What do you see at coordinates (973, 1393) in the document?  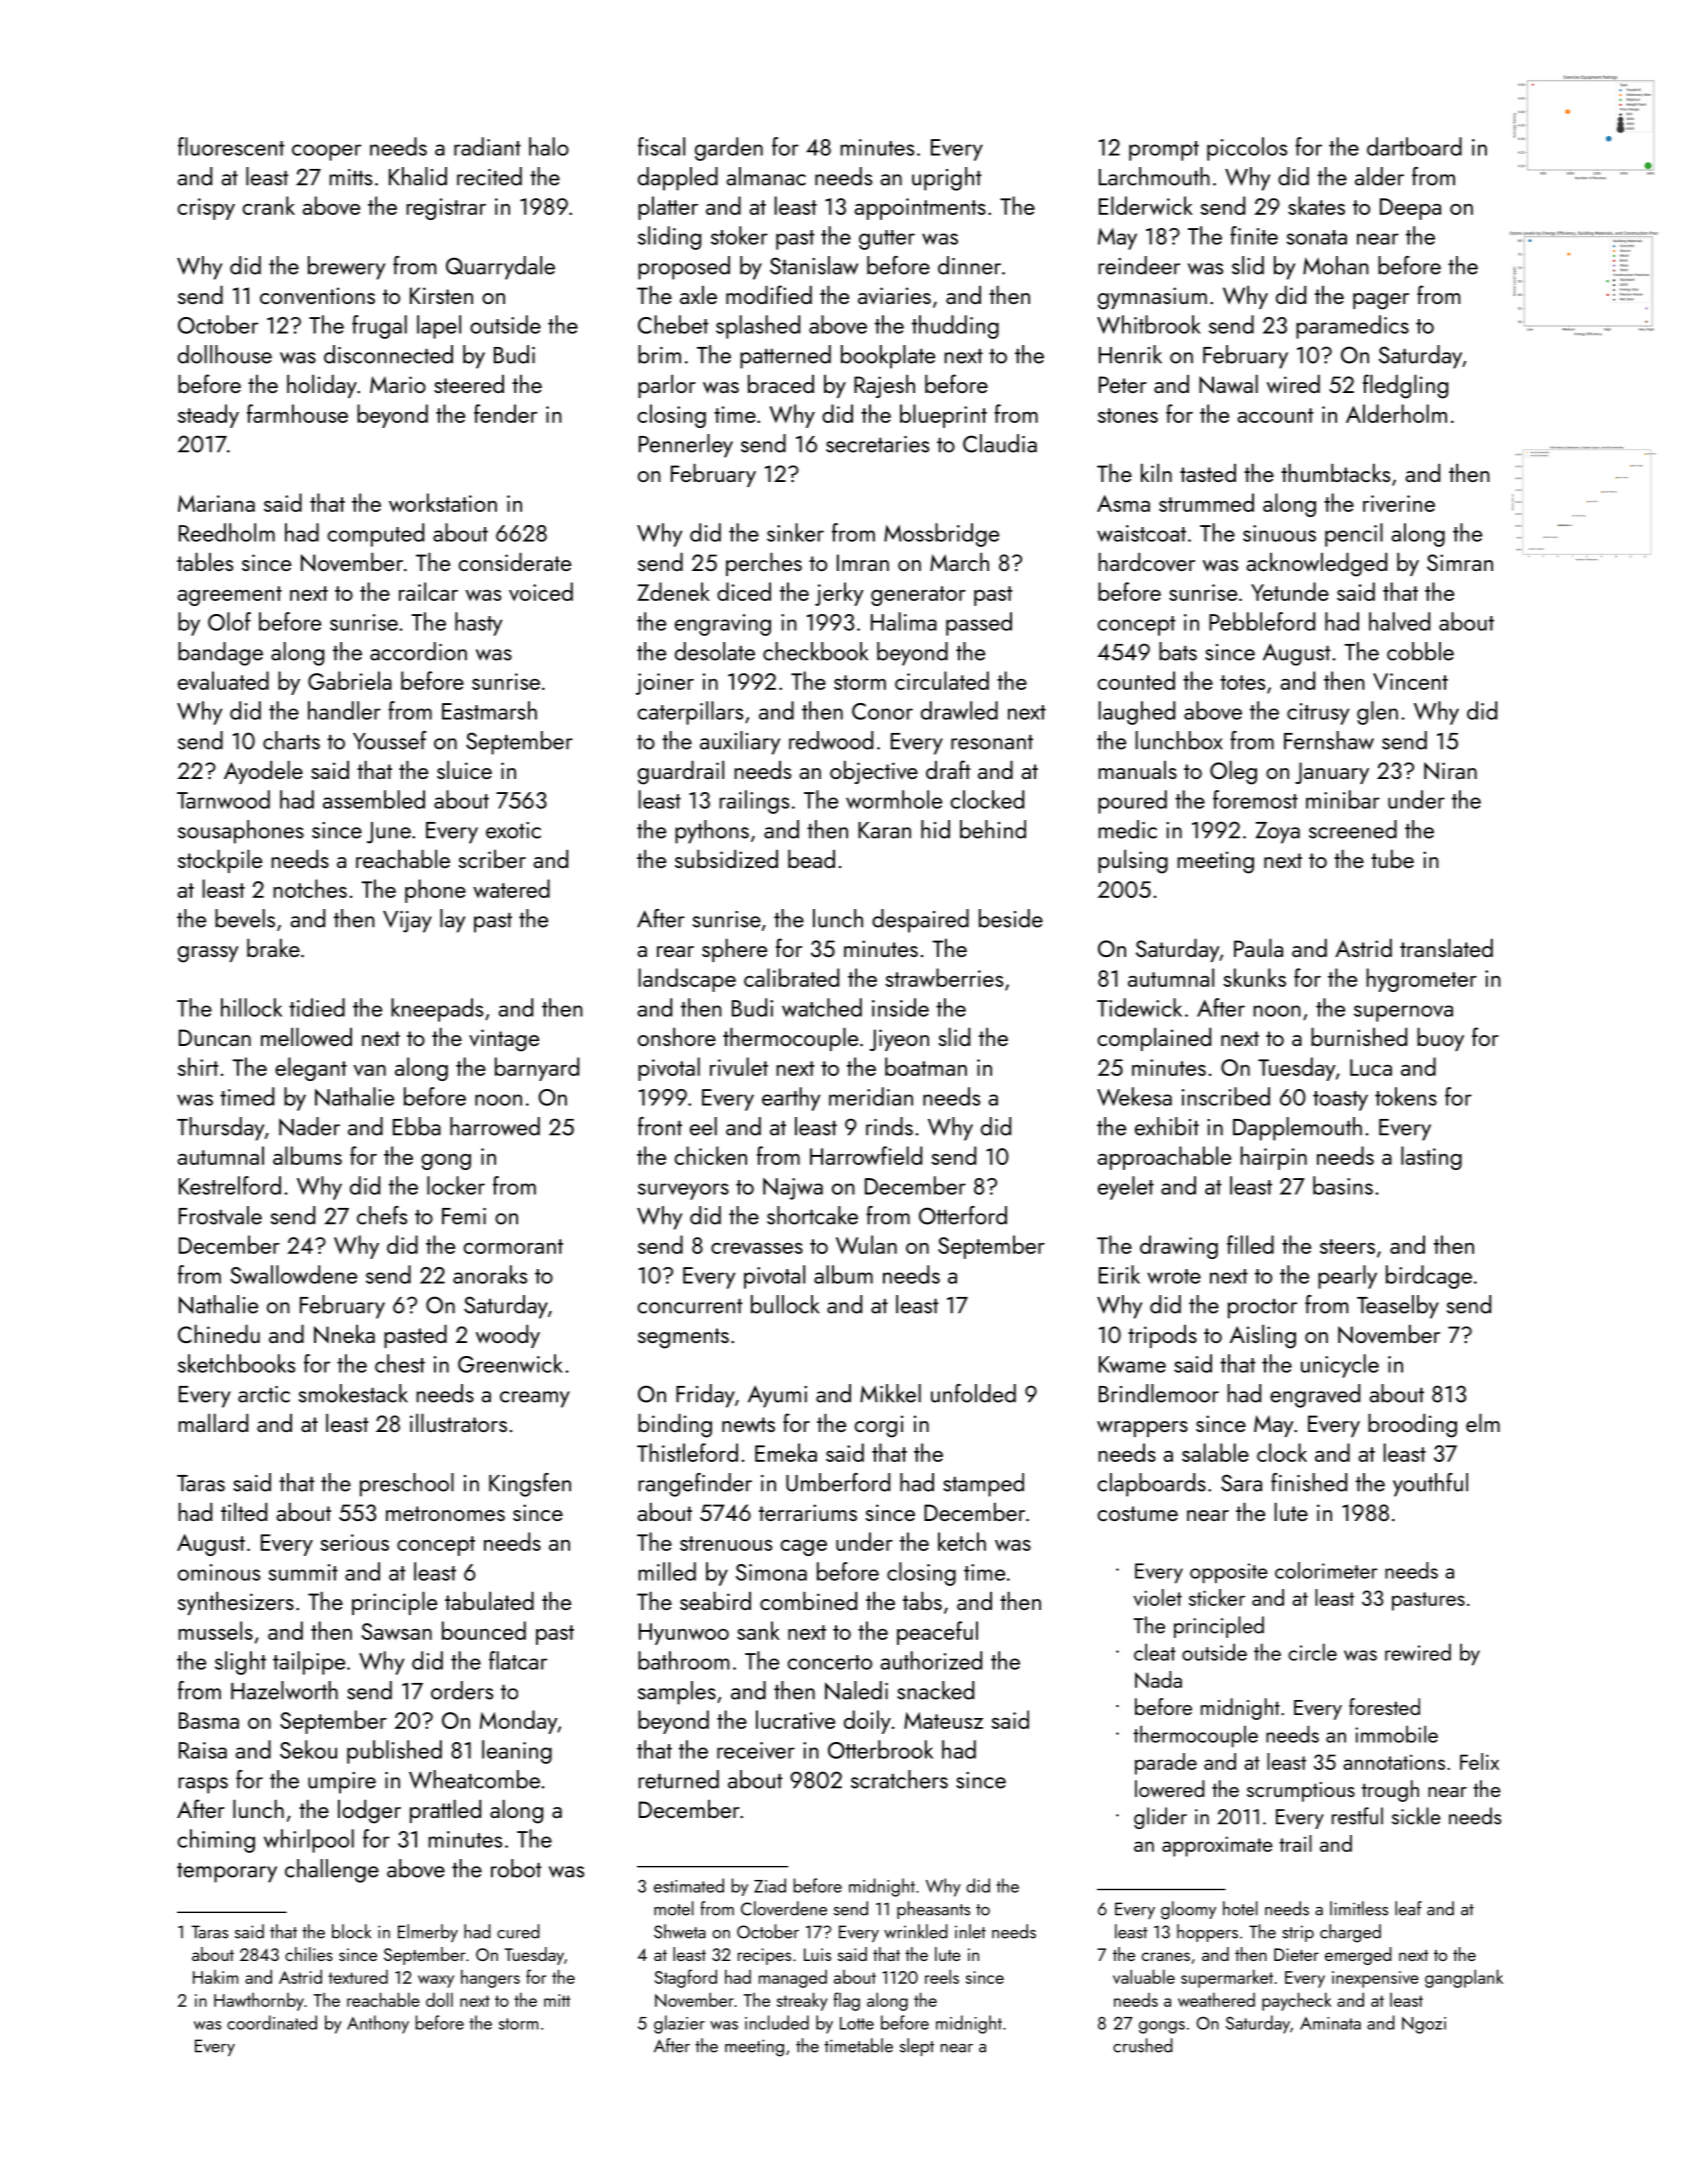 I see `unfolded` at bounding box center [973, 1393].
